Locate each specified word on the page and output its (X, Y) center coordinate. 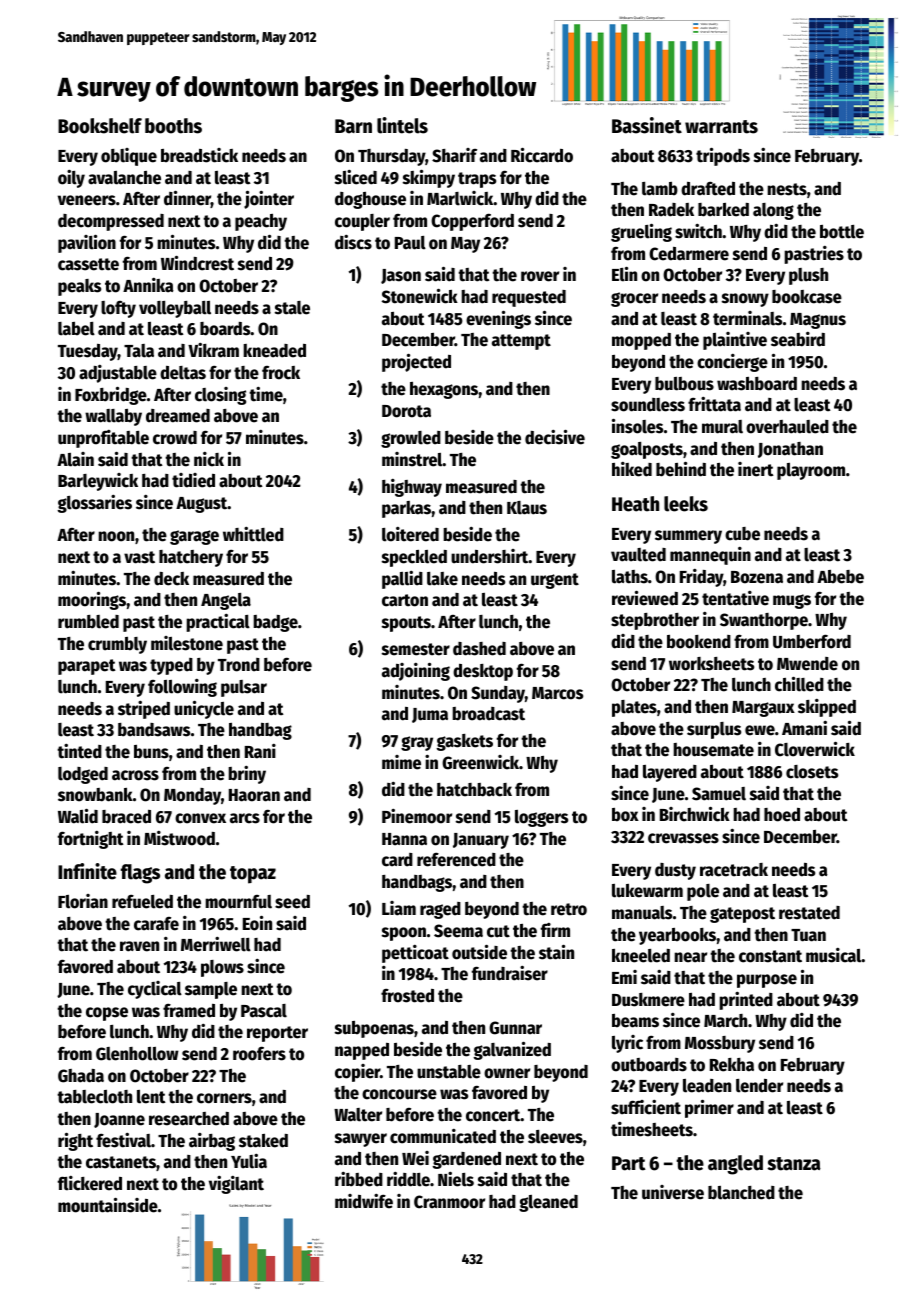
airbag (212, 1142)
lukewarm (647, 891)
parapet (87, 667)
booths (173, 126)
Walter (358, 1115)
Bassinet (647, 125)
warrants (721, 127)
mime (401, 762)
